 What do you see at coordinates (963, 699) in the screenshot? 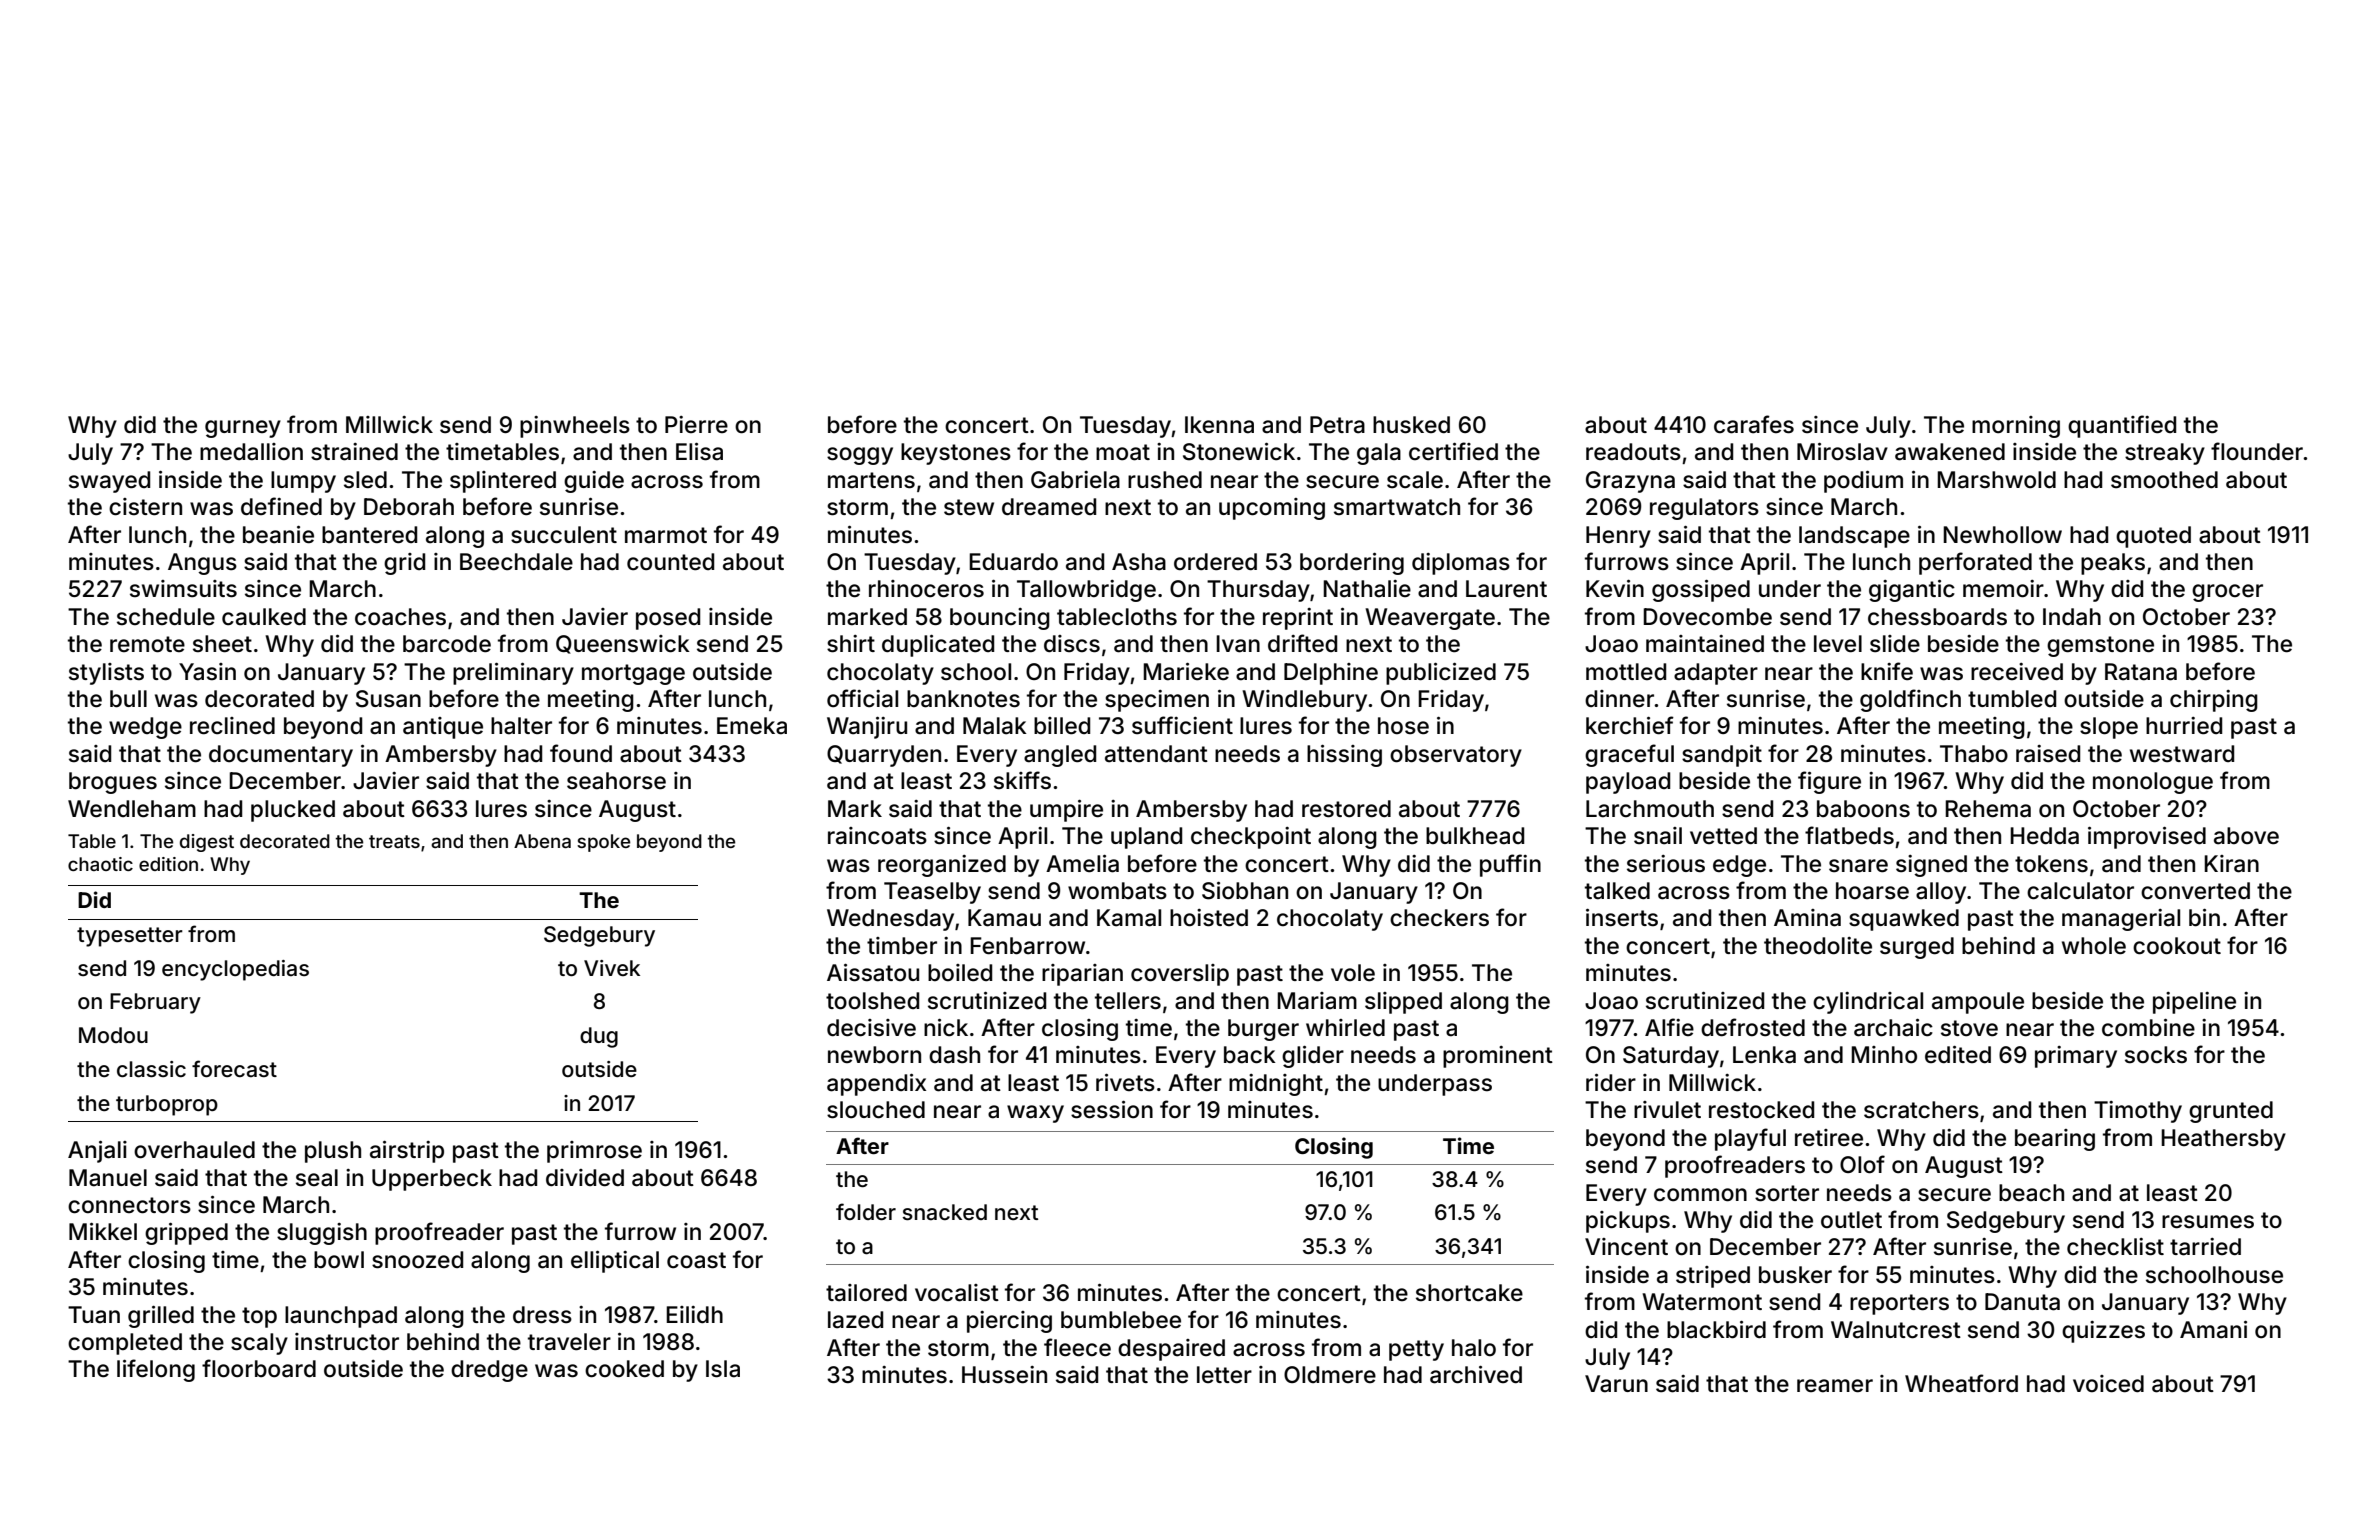
I see `banknotes` at bounding box center [963, 699].
